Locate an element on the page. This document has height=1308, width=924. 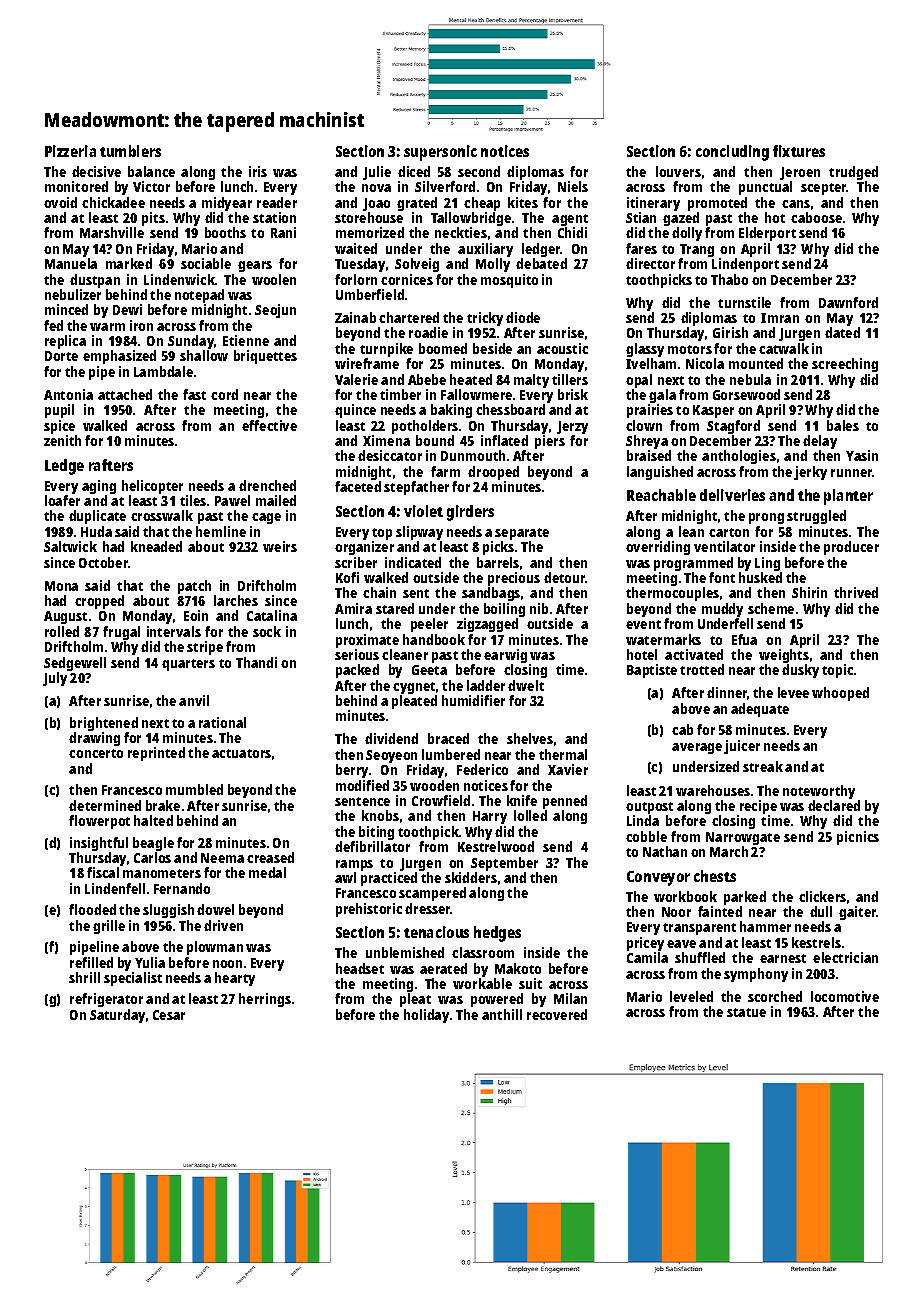
concerto is located at coordinates (96, 753).
